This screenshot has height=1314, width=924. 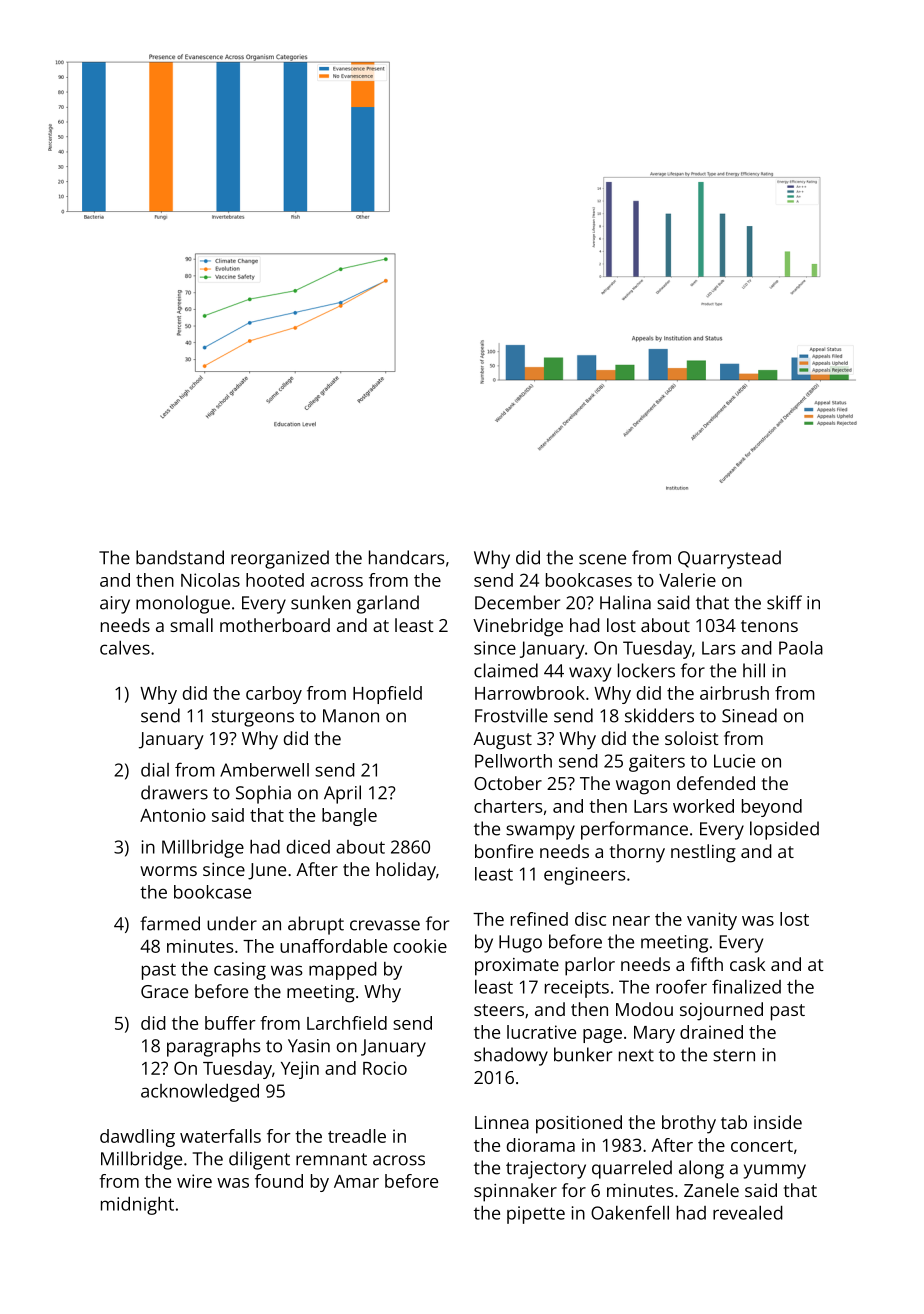 I want to click on bandstand, so click(x=180, y=557).
